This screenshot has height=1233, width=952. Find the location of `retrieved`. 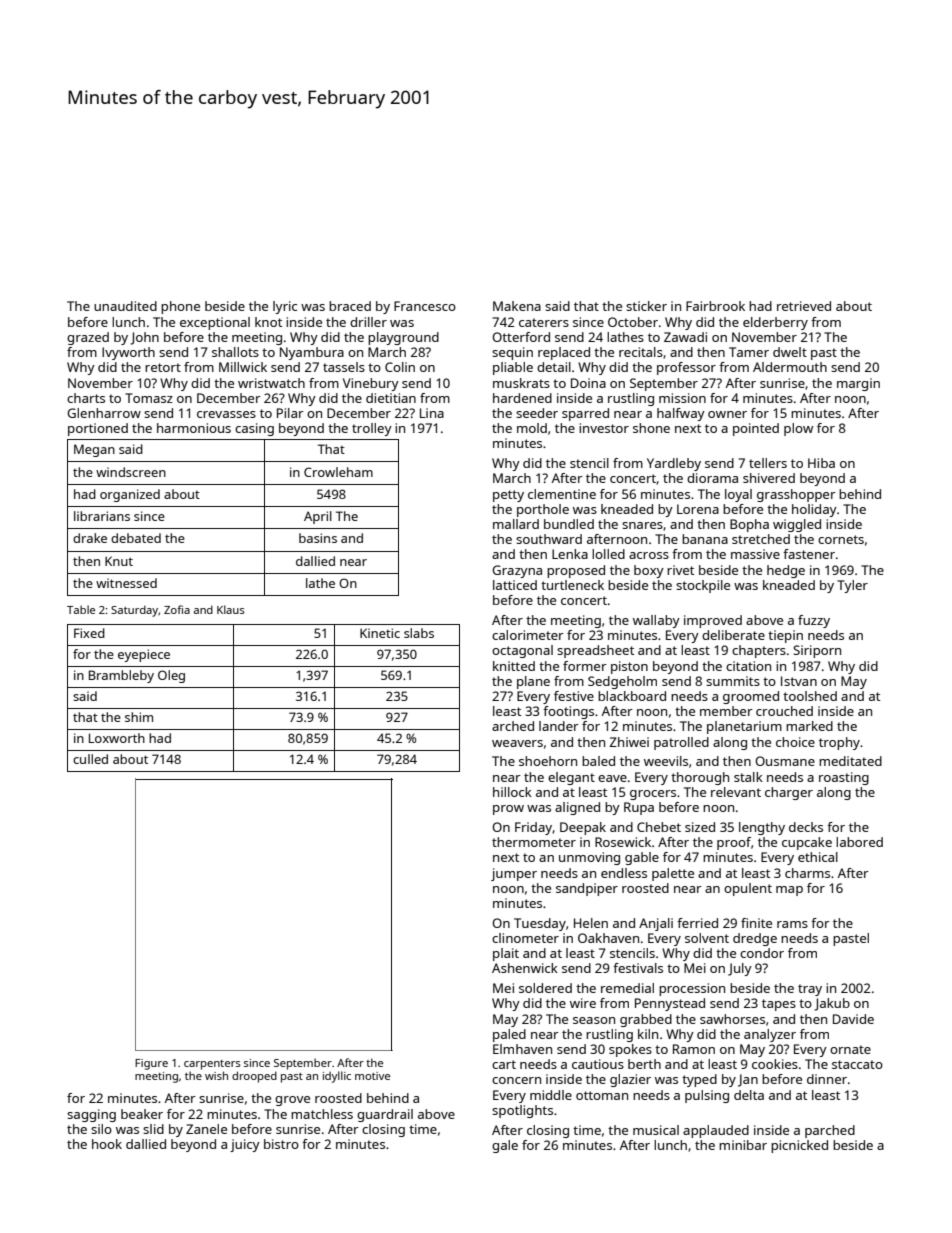

retrieved is located at coordinates (804, 306).
